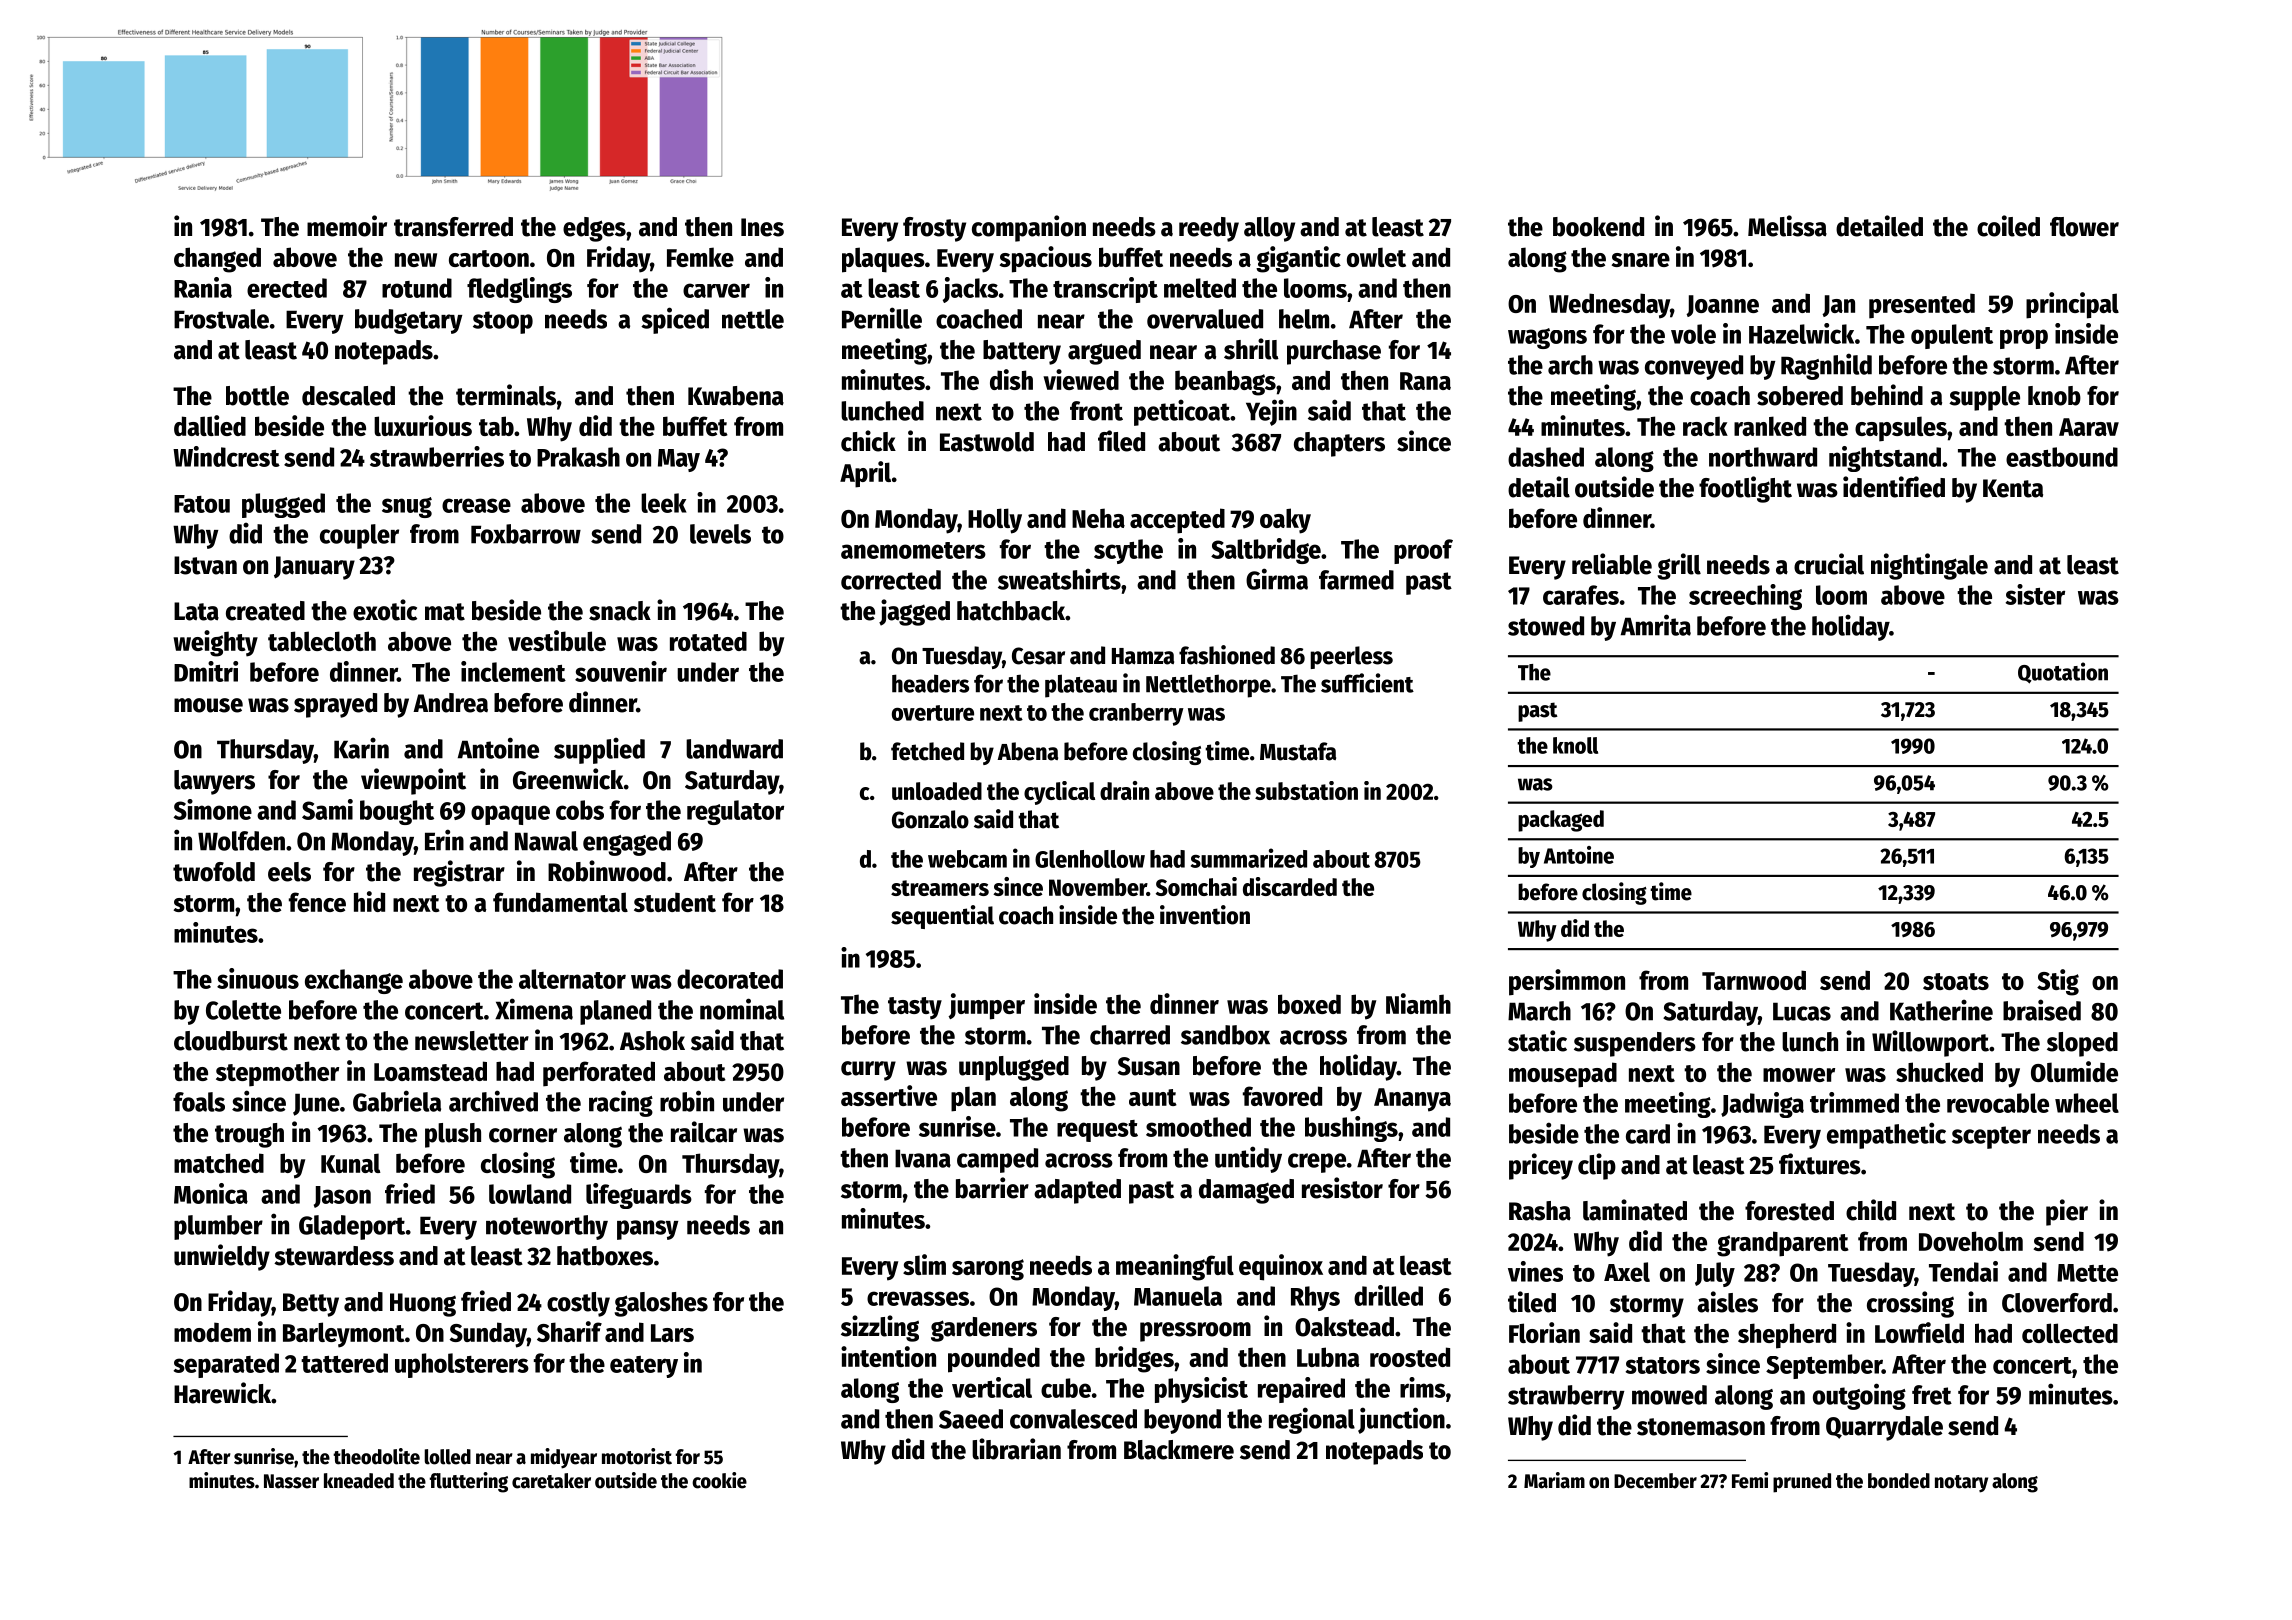 The image size is (2292, 1620). I want to click on cookie, so click(719, 1480).
